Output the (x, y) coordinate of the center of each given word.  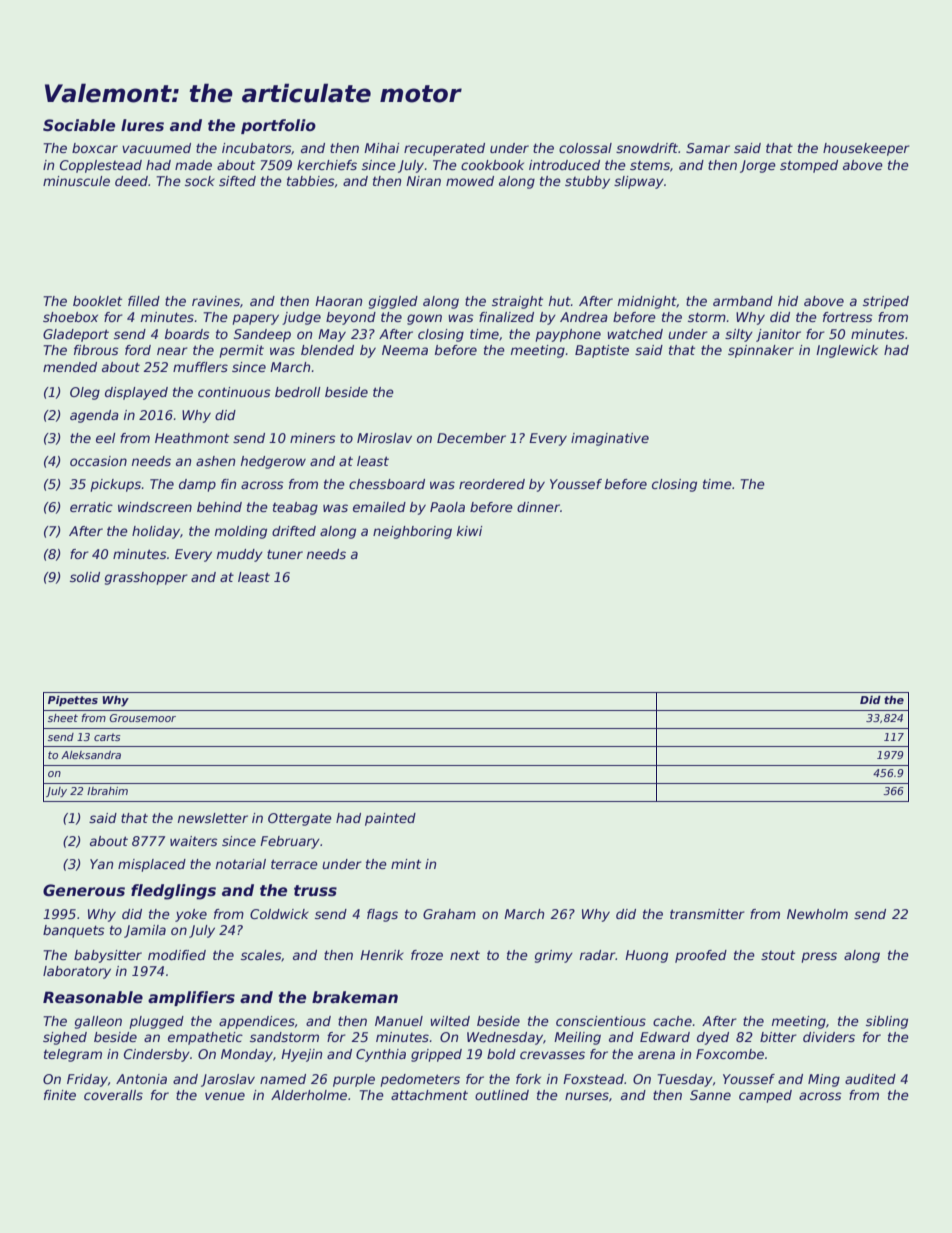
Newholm (817, 914)
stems (650, 165)
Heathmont (192, 438)
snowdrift (647, 148)
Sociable (79, 125)
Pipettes (73, 701)
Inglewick (847, 351)
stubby (587, 182)
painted (390, 819)
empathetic (205, 1038)
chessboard (387, 484)
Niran (423, 181)
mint (406, 864)
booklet (97, 301)
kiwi (470, 531)
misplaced (152, 865)
